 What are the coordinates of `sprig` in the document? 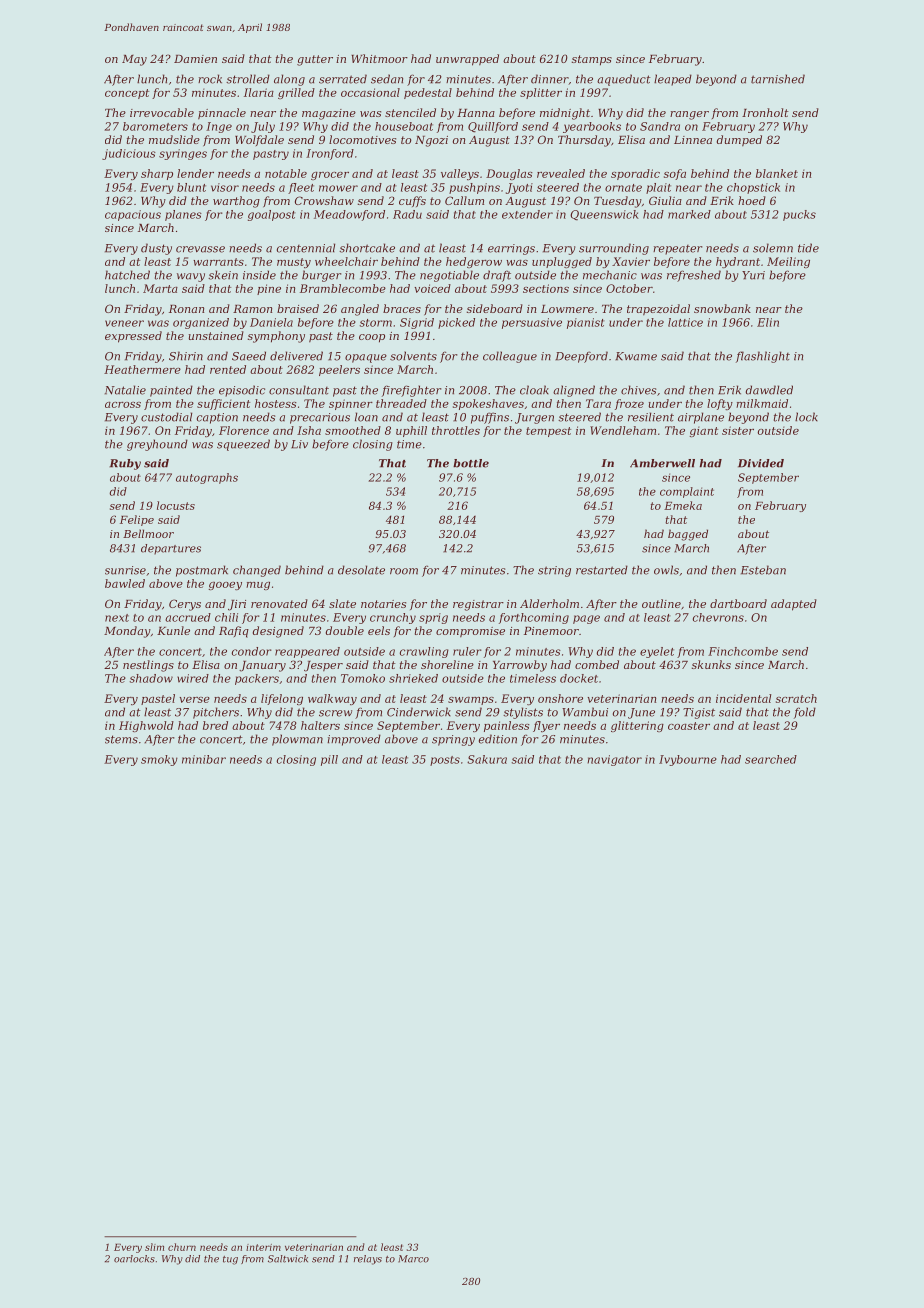 It's located at (433, 618).
